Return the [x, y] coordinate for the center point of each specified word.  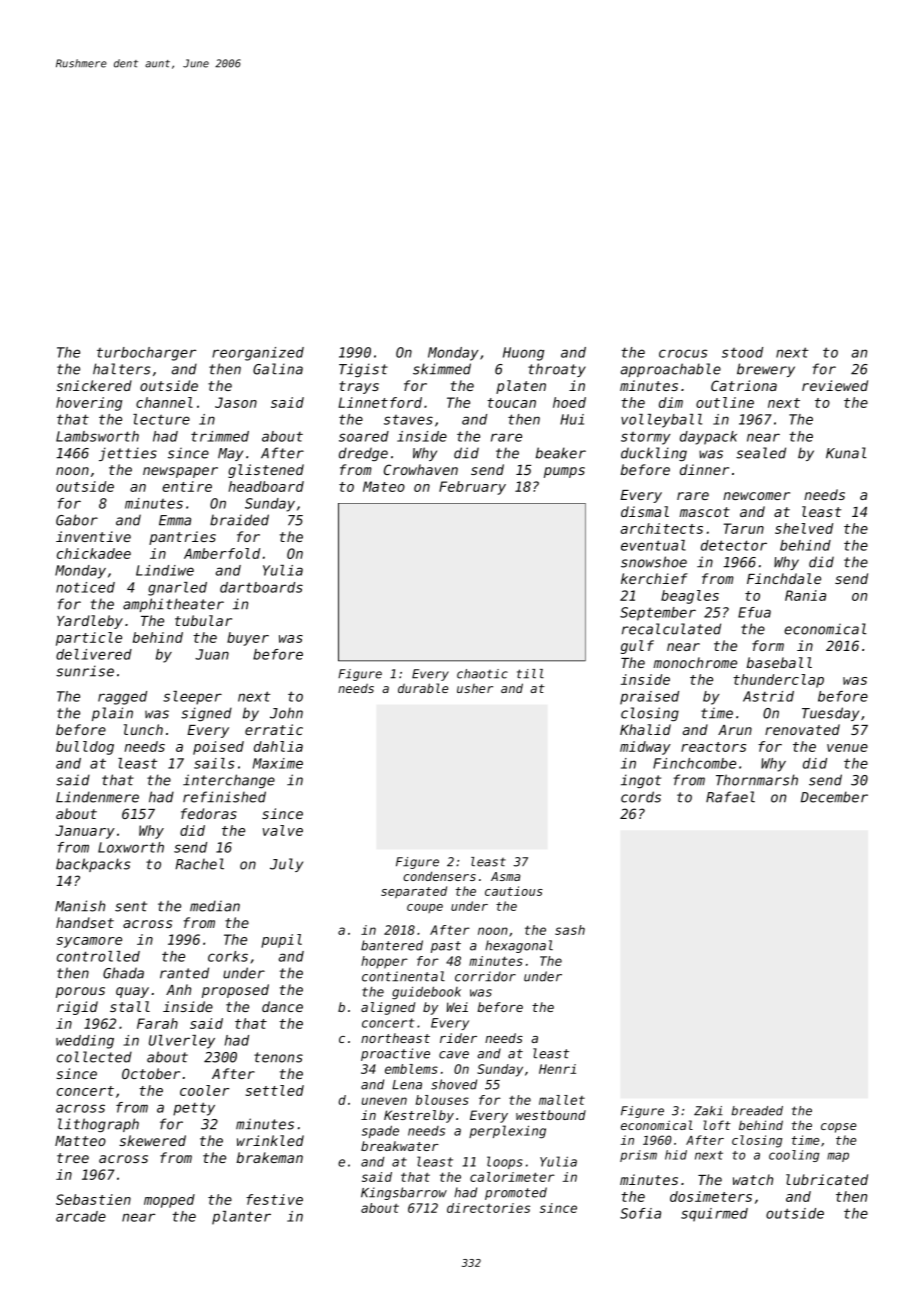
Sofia [640, 1213]
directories [488, 1208]
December [834, 797]
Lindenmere [97, 797]
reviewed [835, 385]
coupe [425, 908]
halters [121, 369]
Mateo [384, 486]
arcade [81, 1216]
